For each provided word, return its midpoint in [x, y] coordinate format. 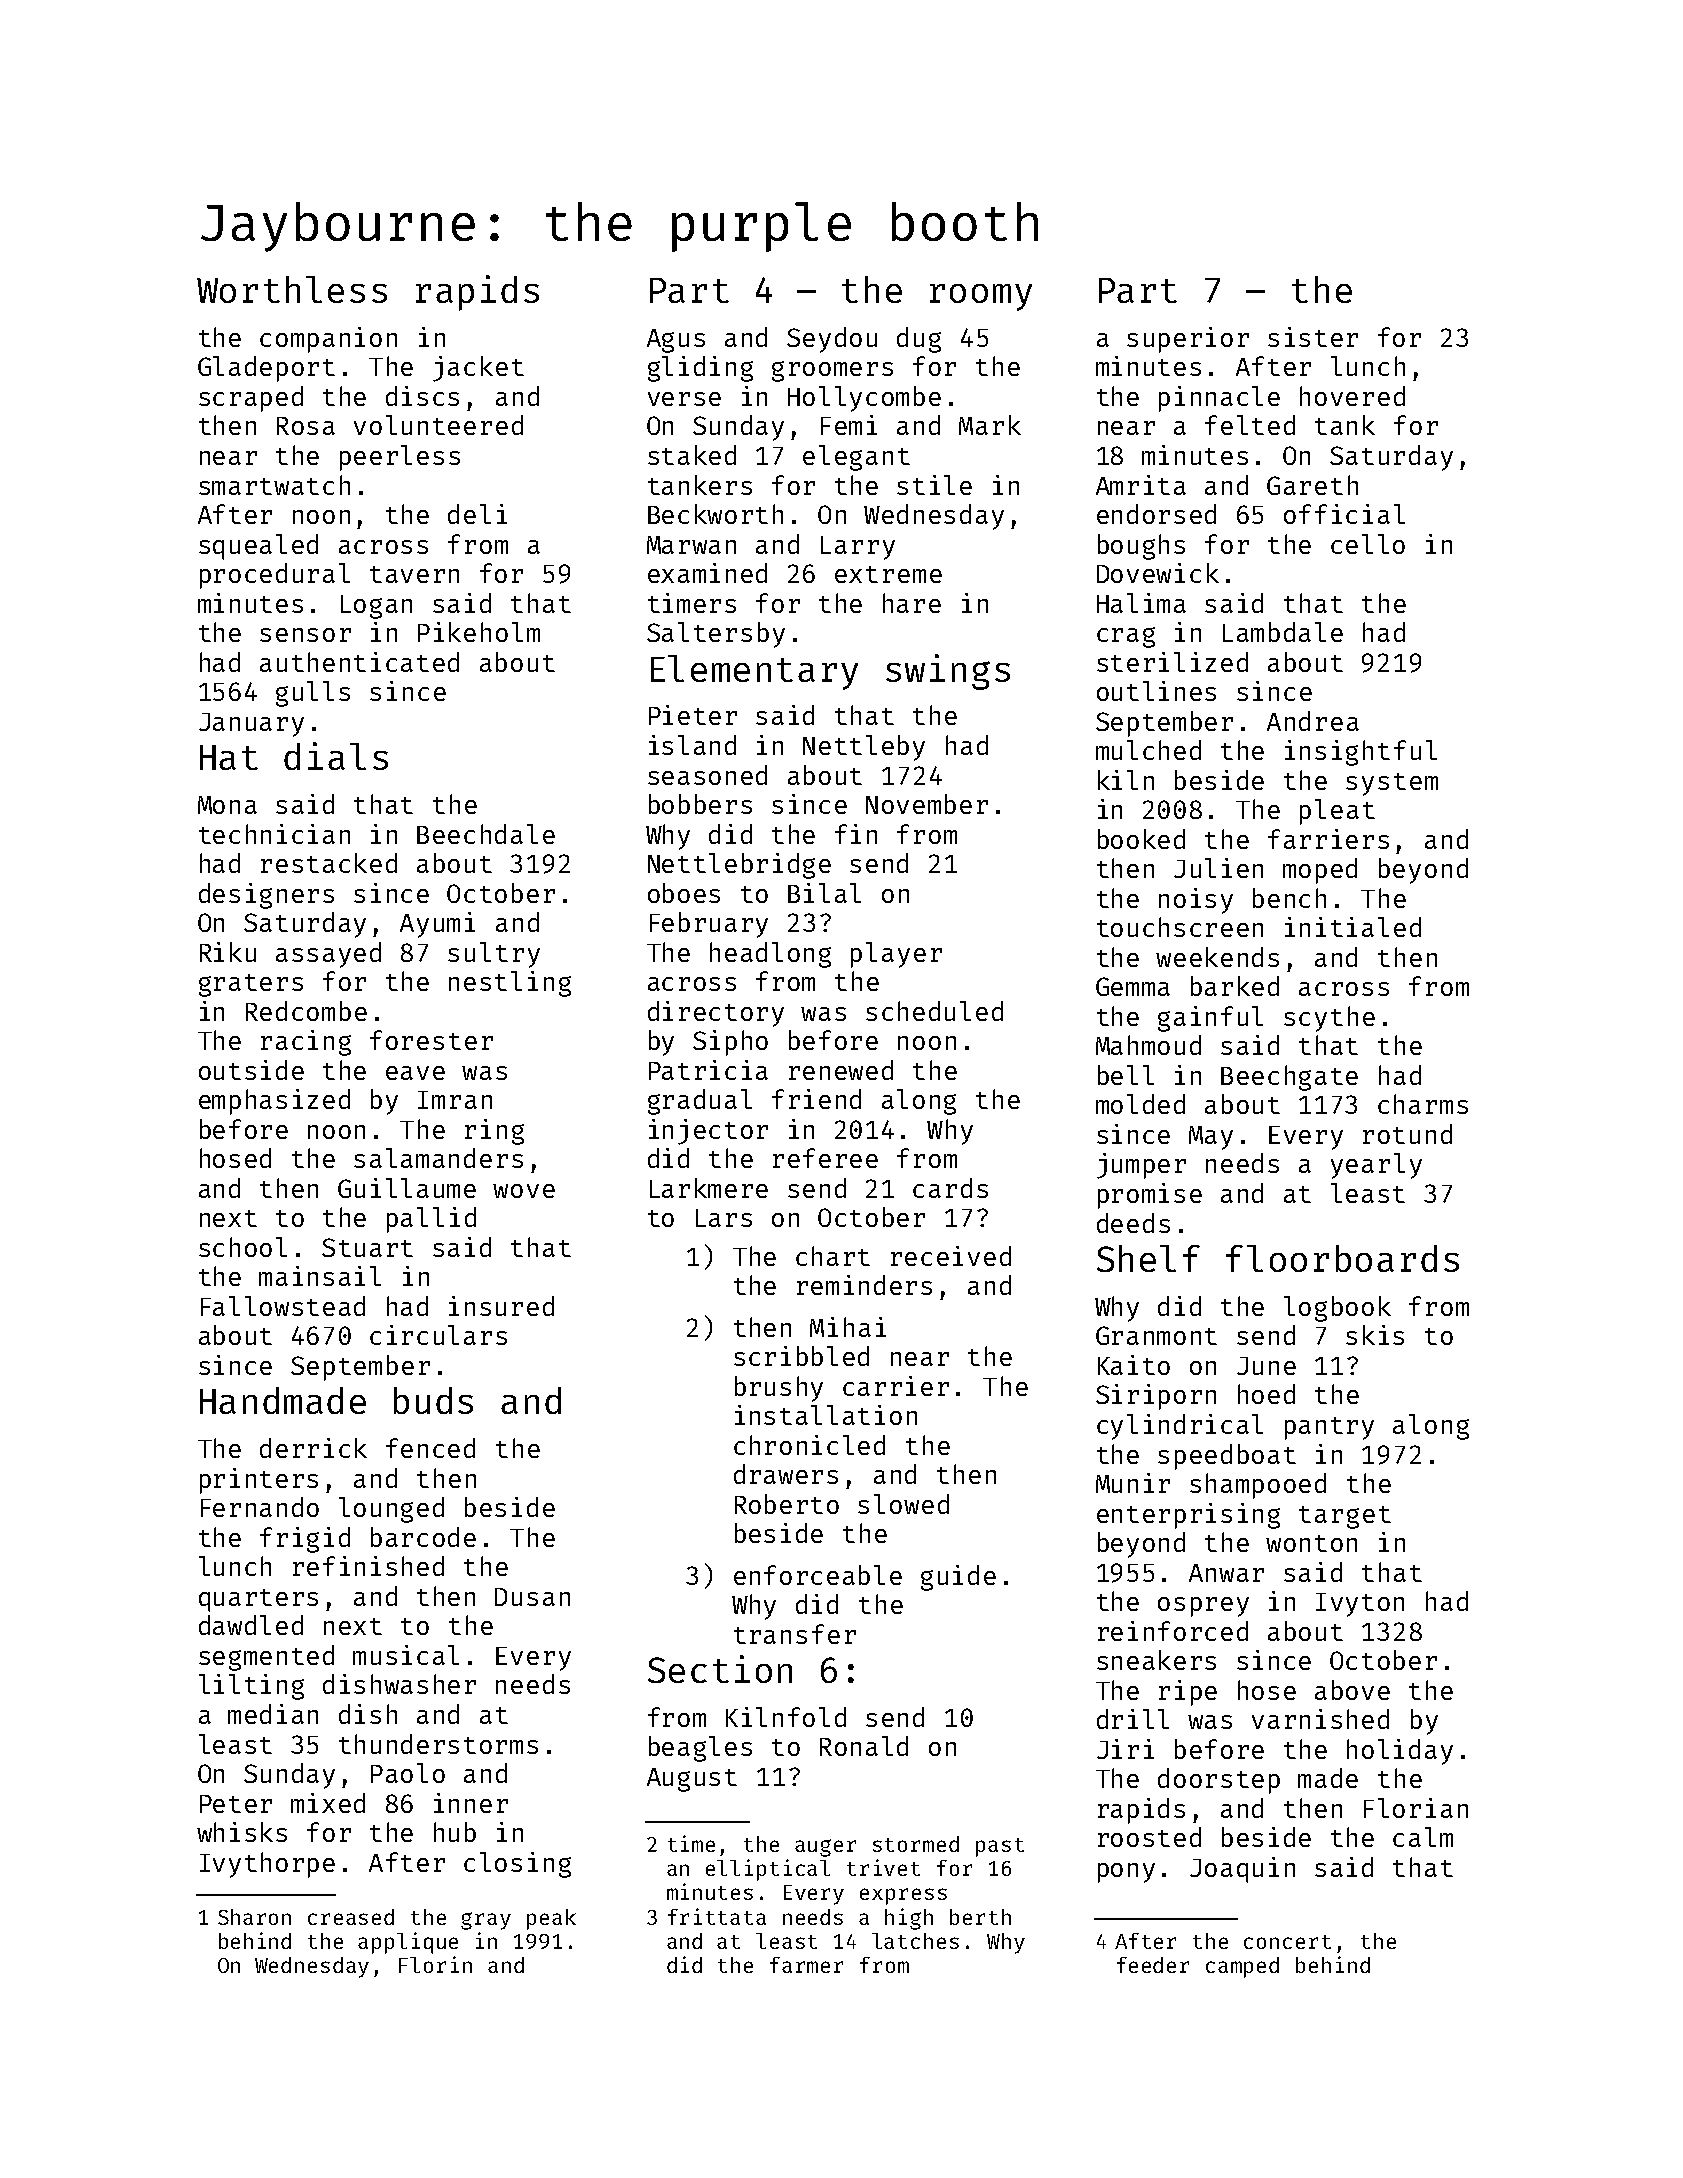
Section [720, 1669]
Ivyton [1360, 1605]
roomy [981, 297]
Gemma [1133, 986]
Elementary [754, 672]
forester [431, 1040]
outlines [1156, 691]
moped [1320, 871]
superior [1188, 340]
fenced [430, 1448]
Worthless [292, 289]
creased [351, 1917]
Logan [376, 607]
